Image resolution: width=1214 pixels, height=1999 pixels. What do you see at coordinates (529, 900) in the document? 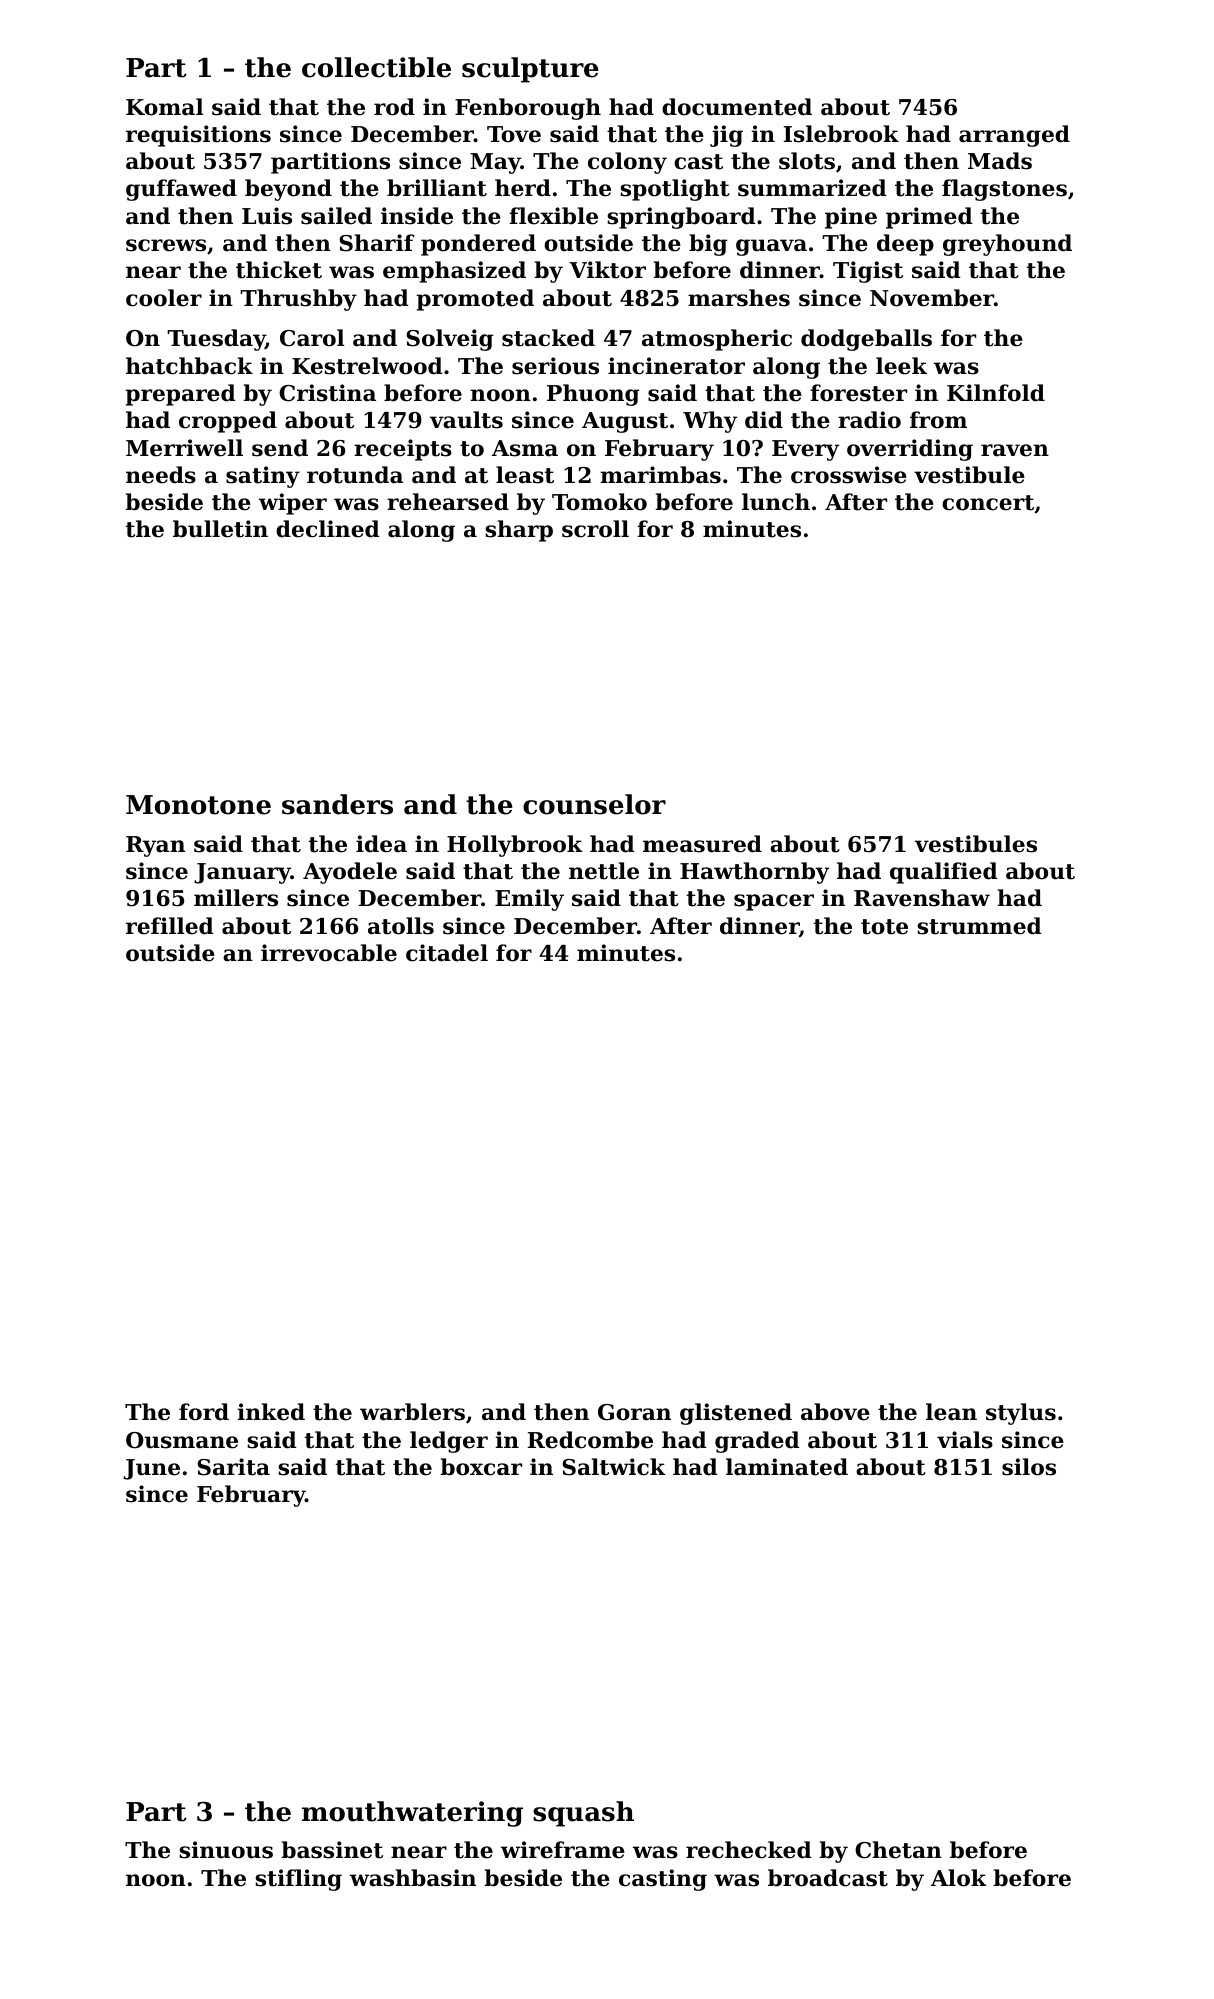
I see `Emily` at bounding box center [529, 900].
